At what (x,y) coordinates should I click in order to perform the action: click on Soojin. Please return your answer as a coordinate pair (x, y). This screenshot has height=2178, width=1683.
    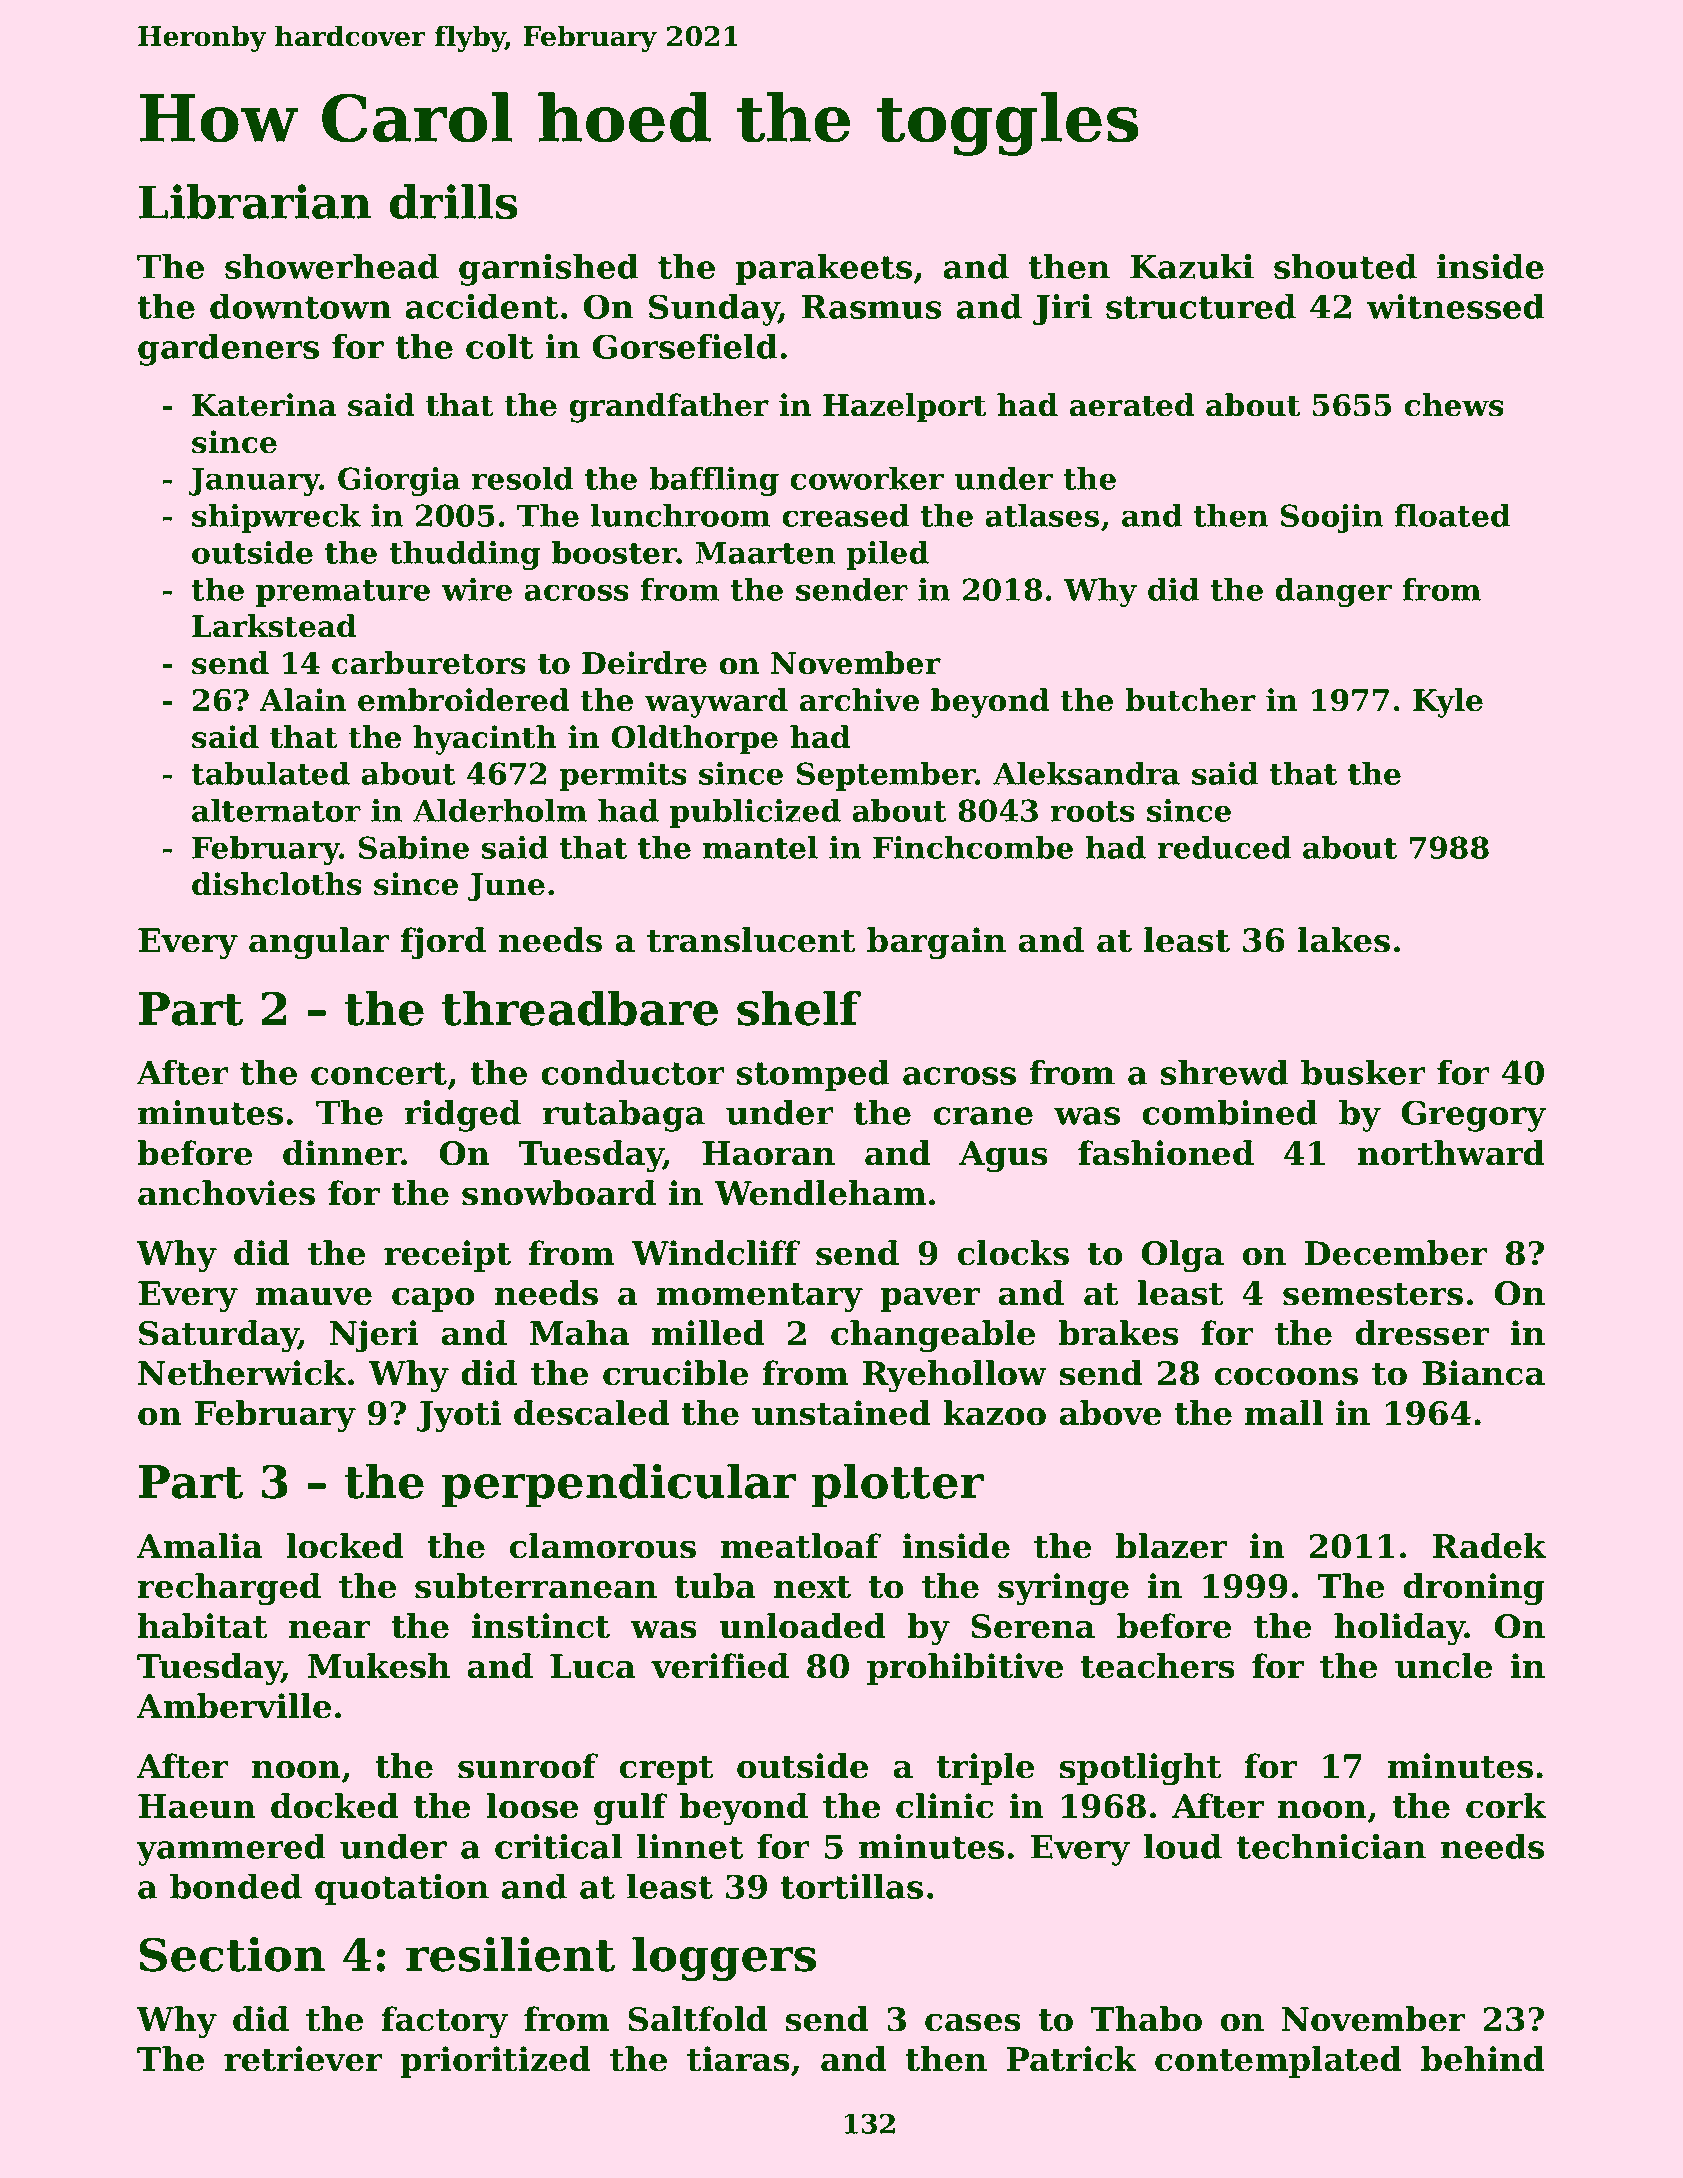
    Looking at the image, I should click on (1332, 518).
